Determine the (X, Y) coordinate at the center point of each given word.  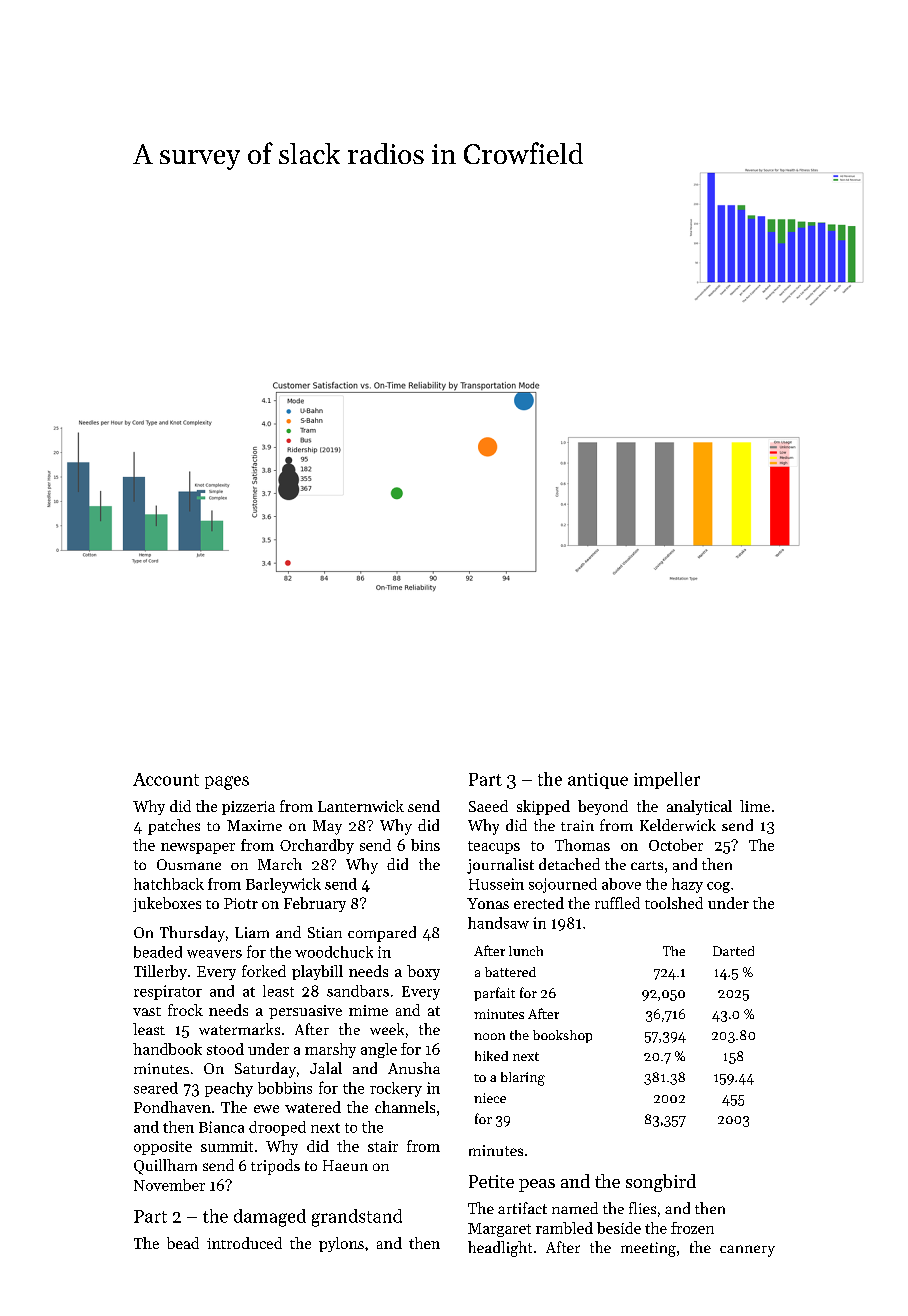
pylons (341, 1244)
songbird (661, 1183)
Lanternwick (361, 806)
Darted (733, 951)
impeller (667, 780)
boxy (423, 972)
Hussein (496, 884)
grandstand (357, 1218)
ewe (266, 1109)
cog (718, 887)
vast (147, 1011)
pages (227, 783)
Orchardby (317, 846)
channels (405, 1107)
